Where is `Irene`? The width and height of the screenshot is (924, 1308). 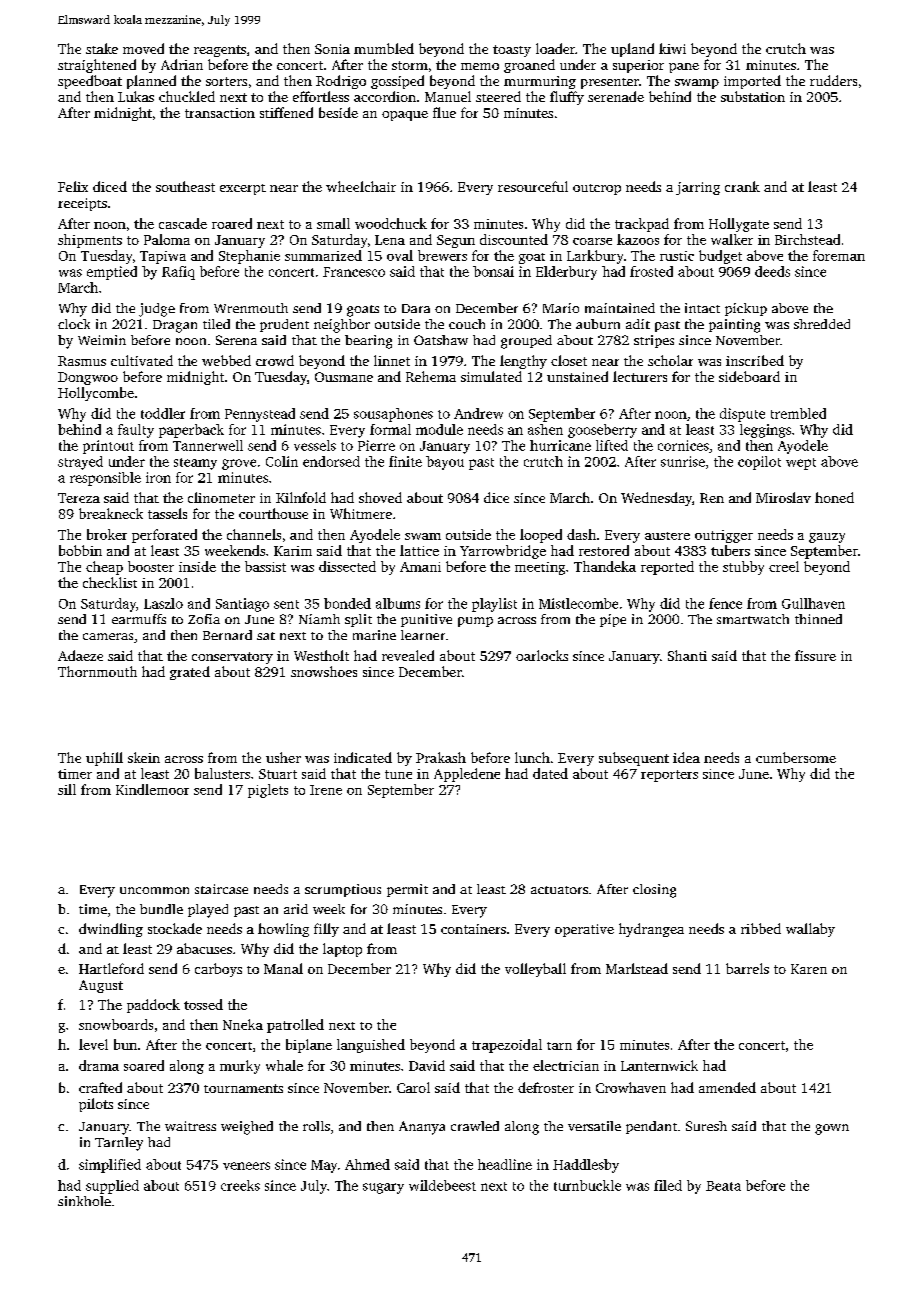
Irene is located at coordinates (326, 790).
